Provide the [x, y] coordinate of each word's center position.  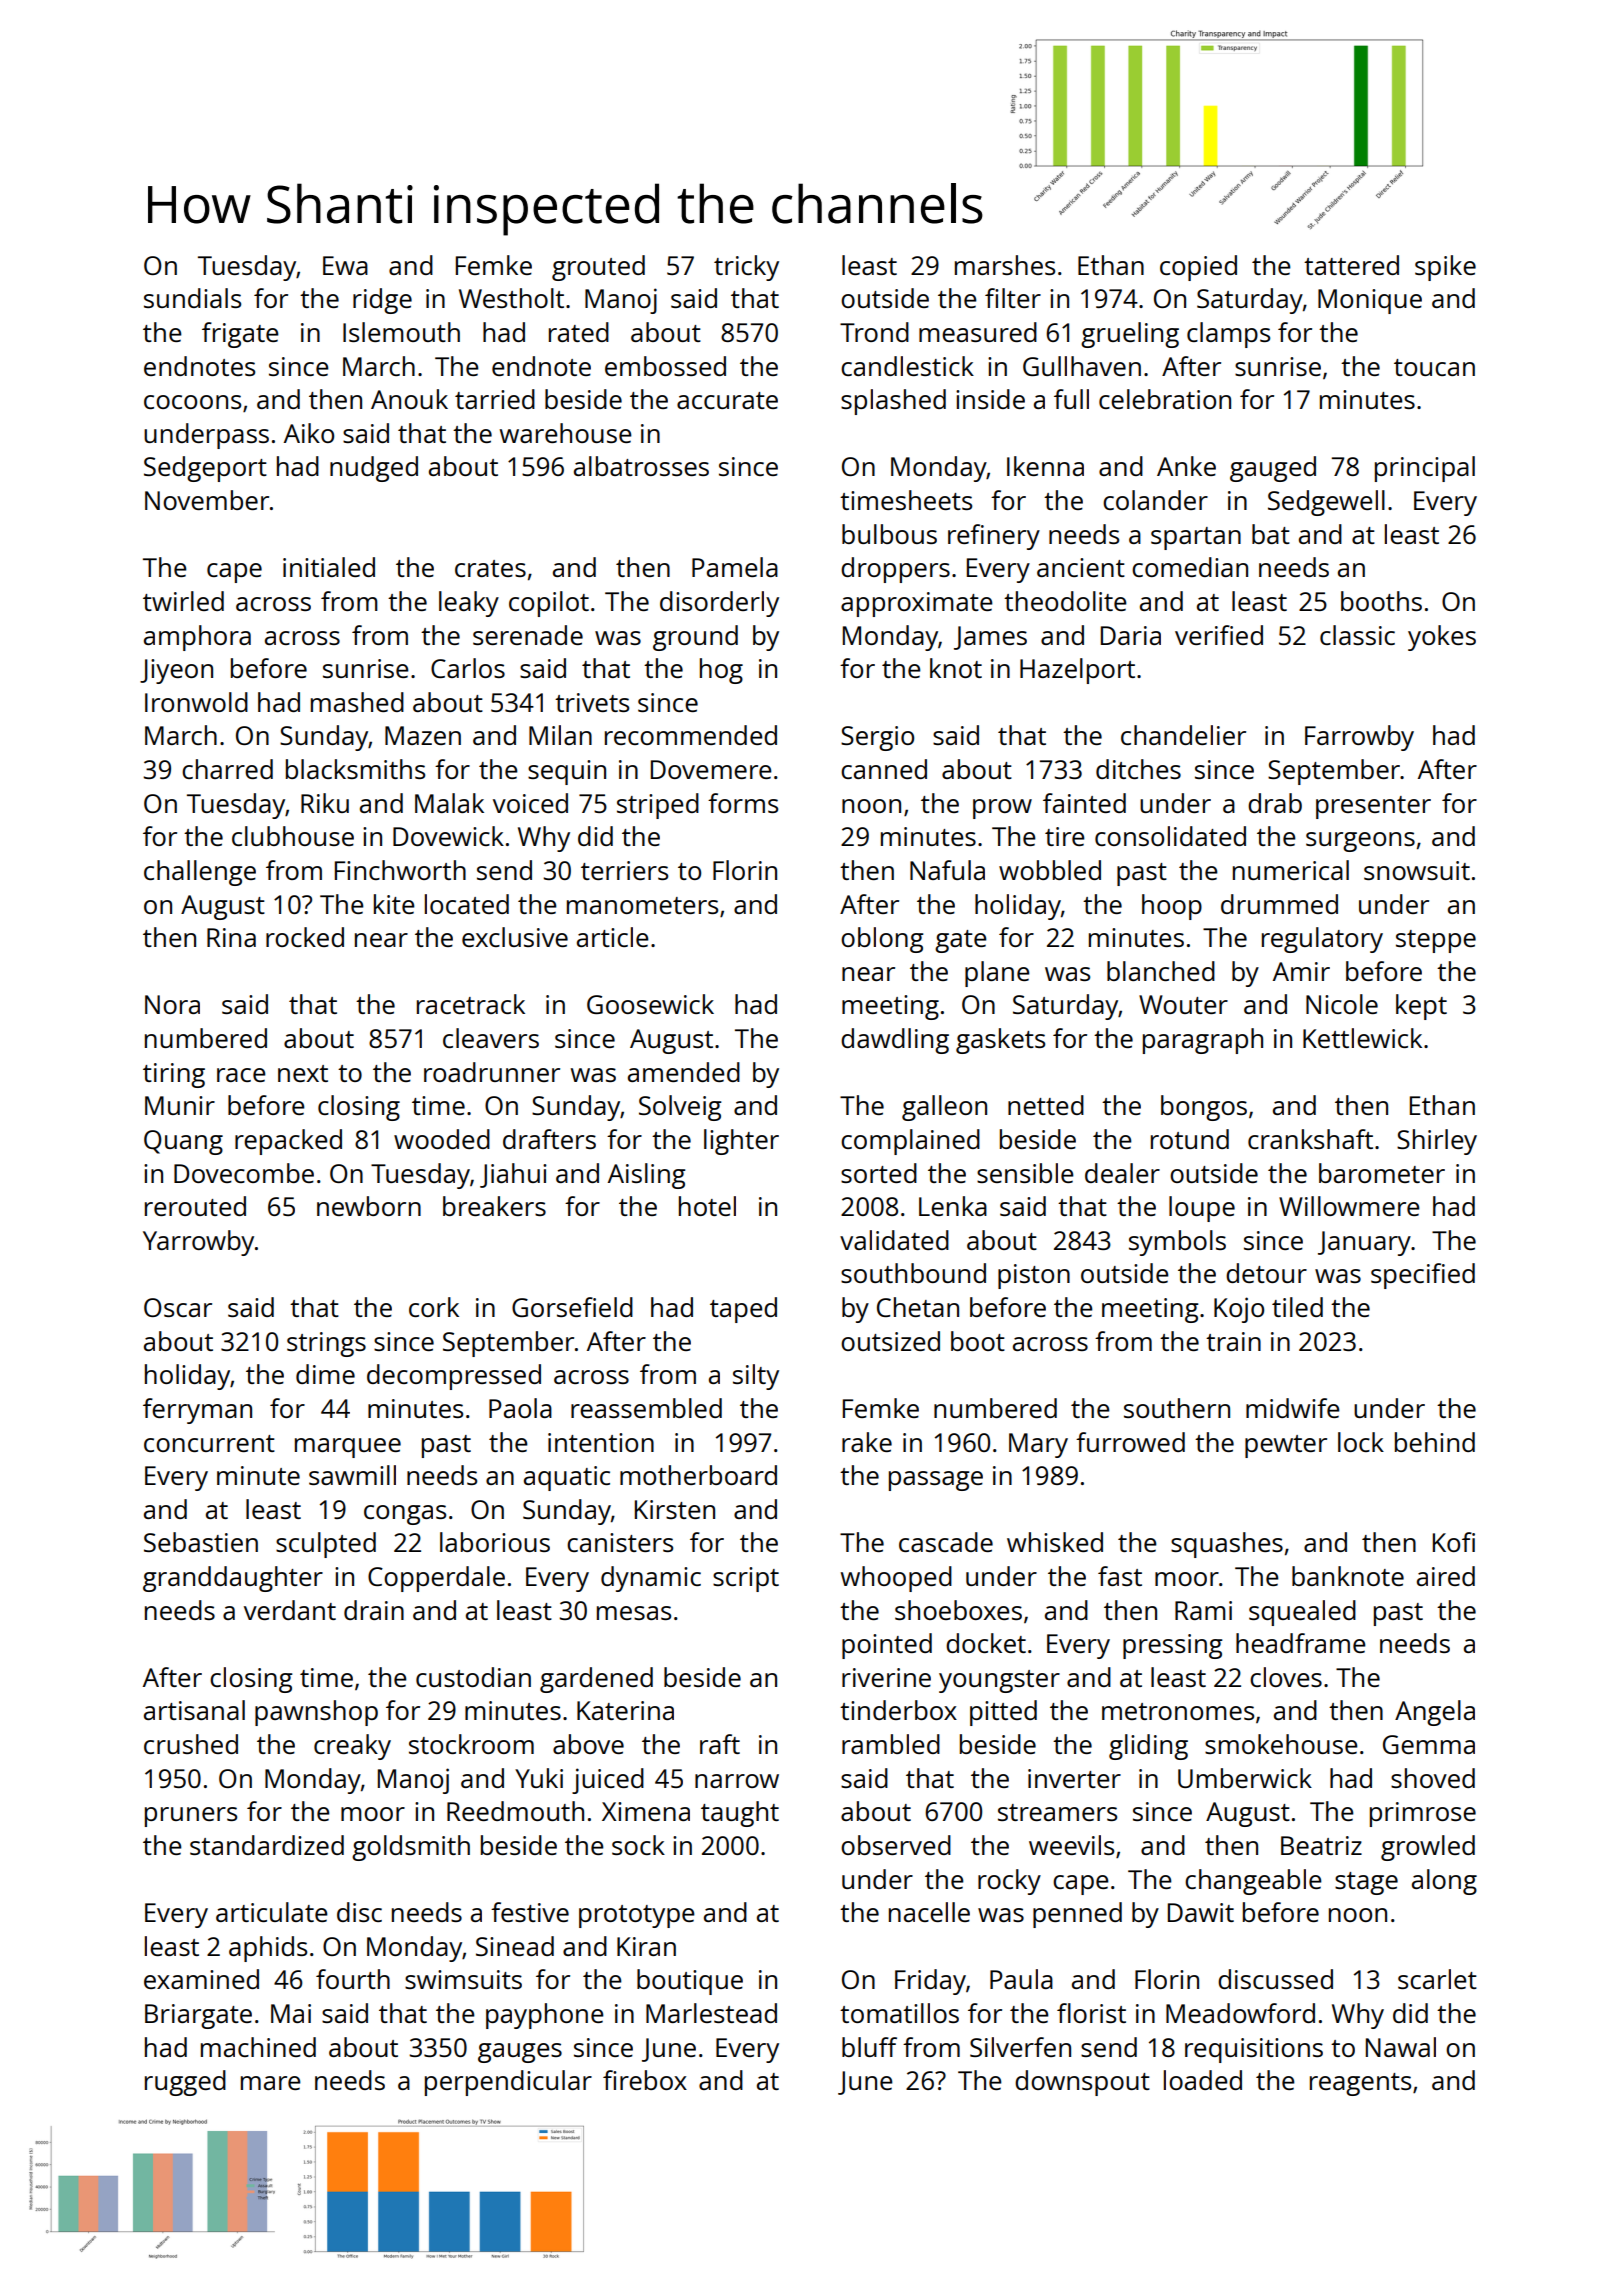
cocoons [192, 402]
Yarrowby [198, 1243]
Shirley [1437, 1142]
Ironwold [196, 702]
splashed [893, 402]
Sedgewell [1326, 503]
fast [1120, 1576]
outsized [890, 1341]
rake [867, 1442]
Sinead [515, 1946]
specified [1423, 1276]
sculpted [326, 1545]
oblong [882, 940]
